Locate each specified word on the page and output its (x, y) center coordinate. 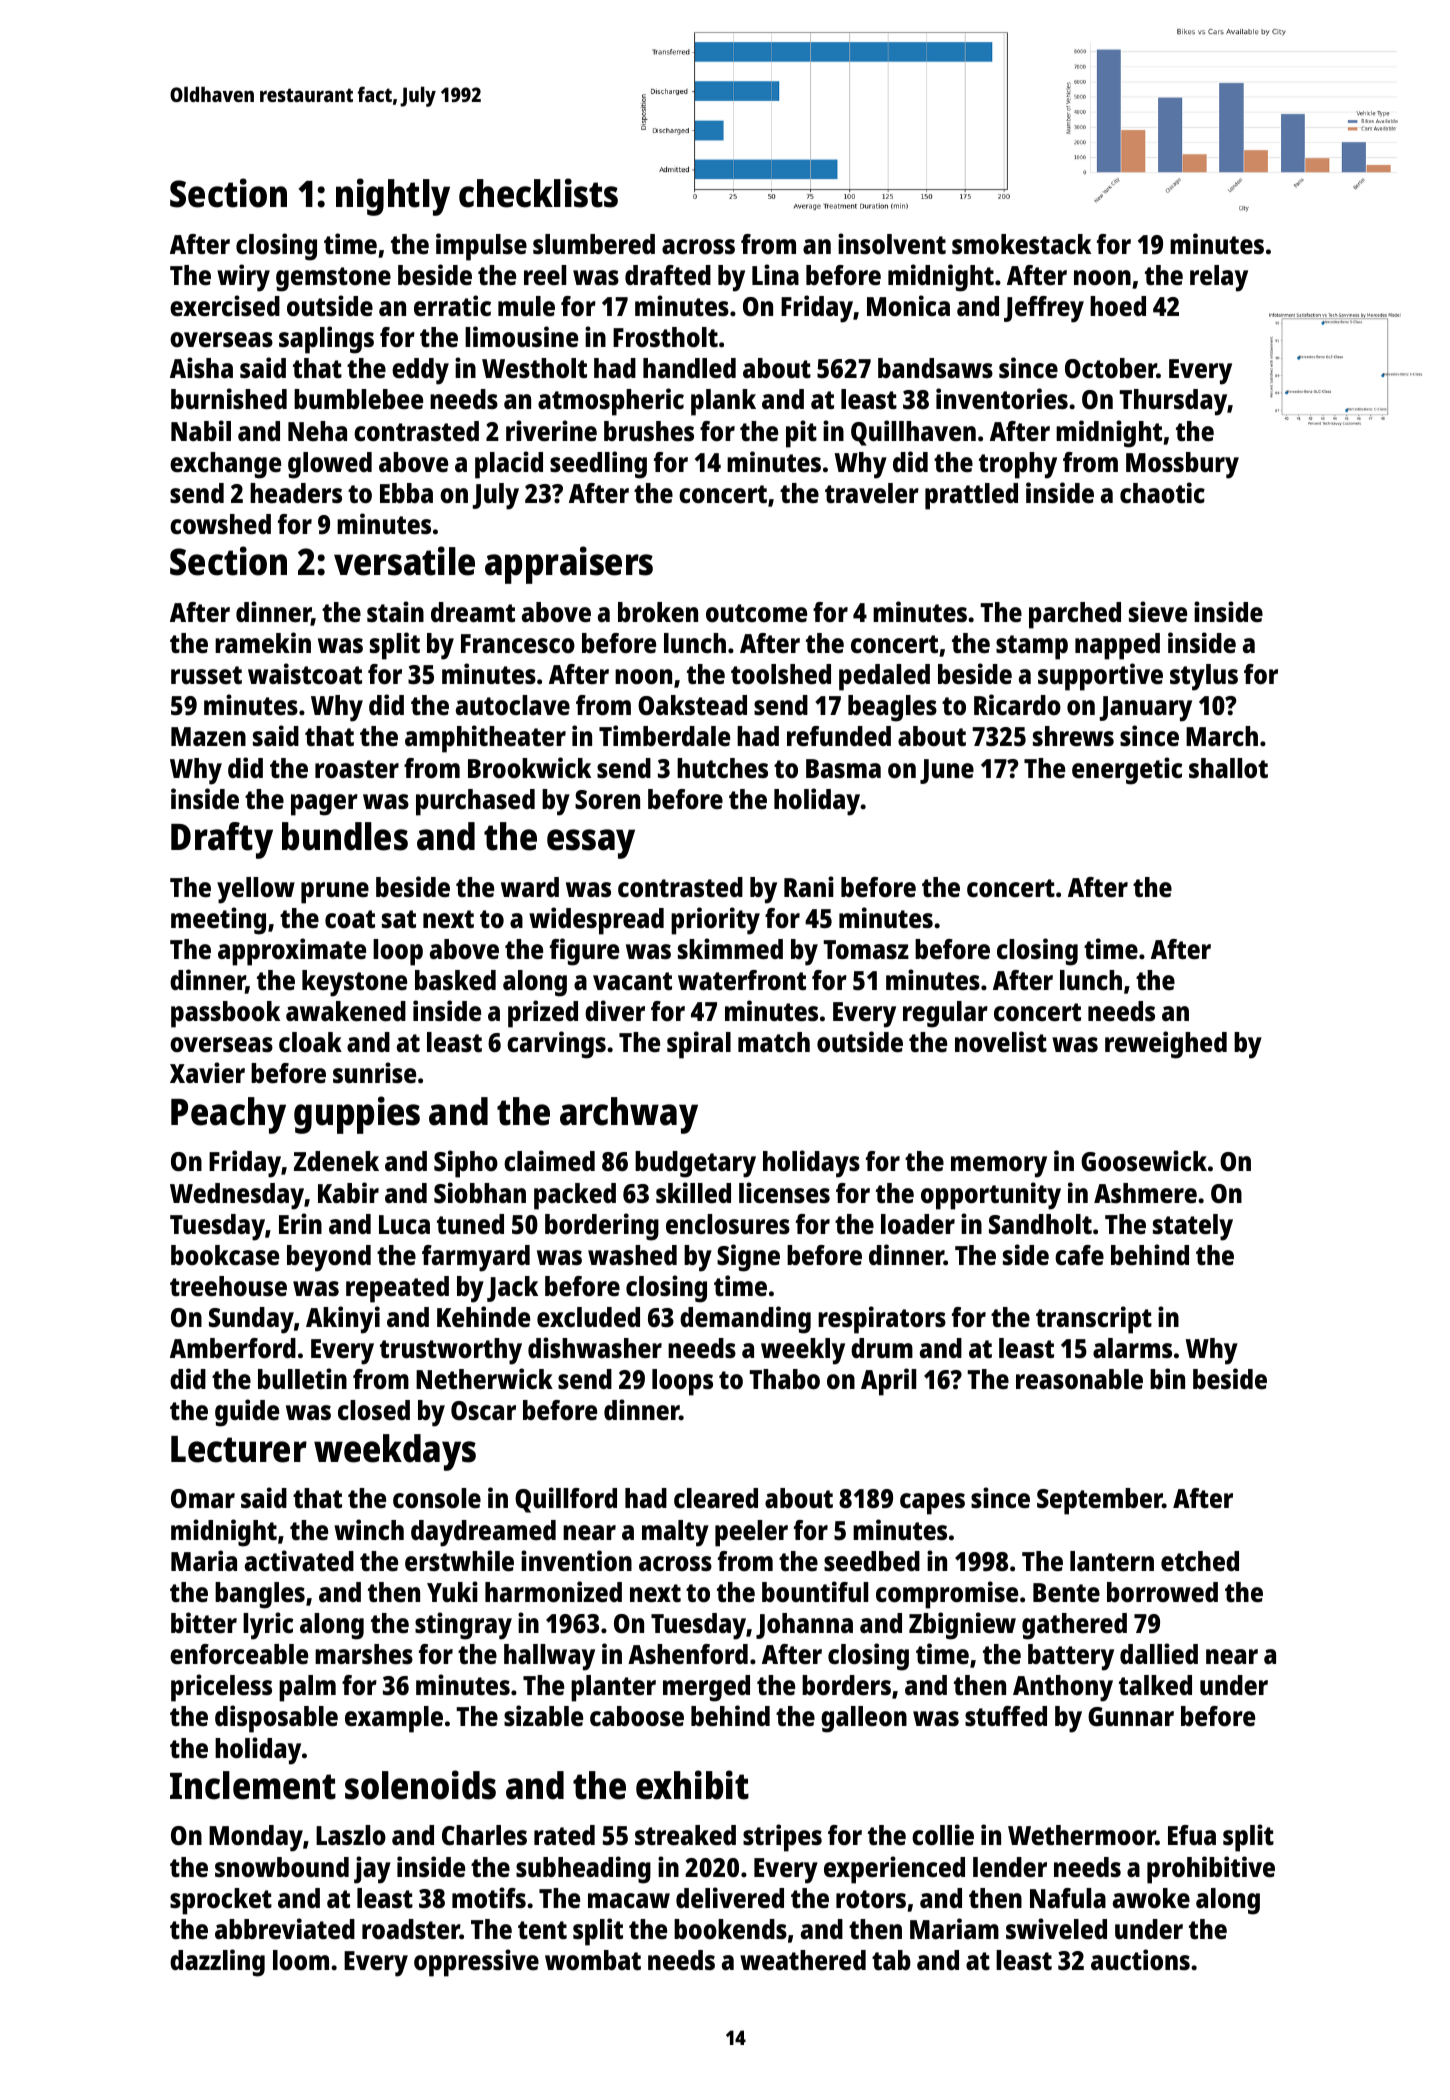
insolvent (892, 244)
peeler (751, 1533)
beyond (329, 1258)
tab (891, 1960)
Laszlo (351, 1835)
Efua (1192, 1835)
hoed (1118, 306)
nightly (393, 197)
